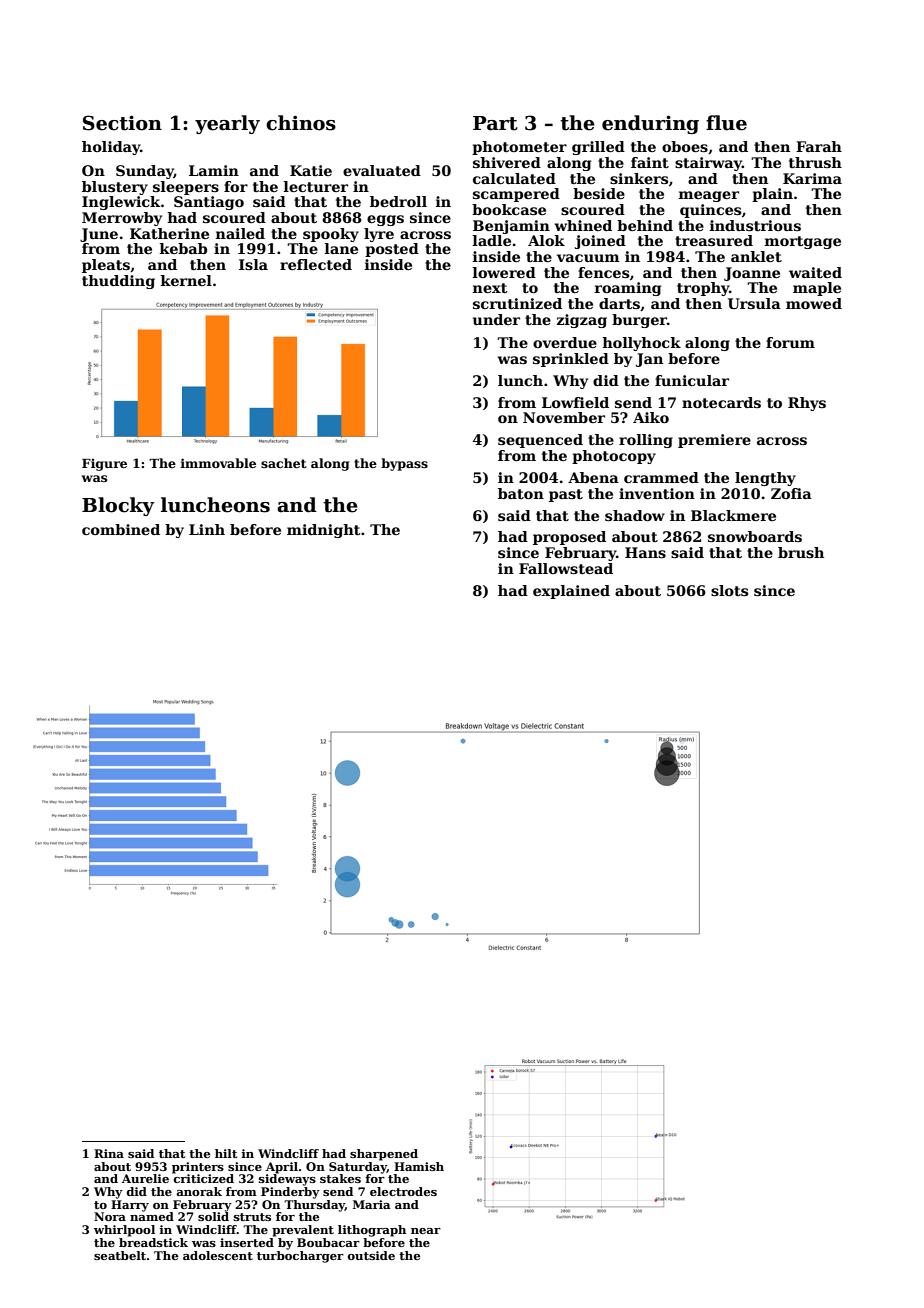 Image resolution: width=924 pixels, height=1308 pixels. Describe the element at coordinates (118, 282) in the screenshot. I see `thudding` at that location.
